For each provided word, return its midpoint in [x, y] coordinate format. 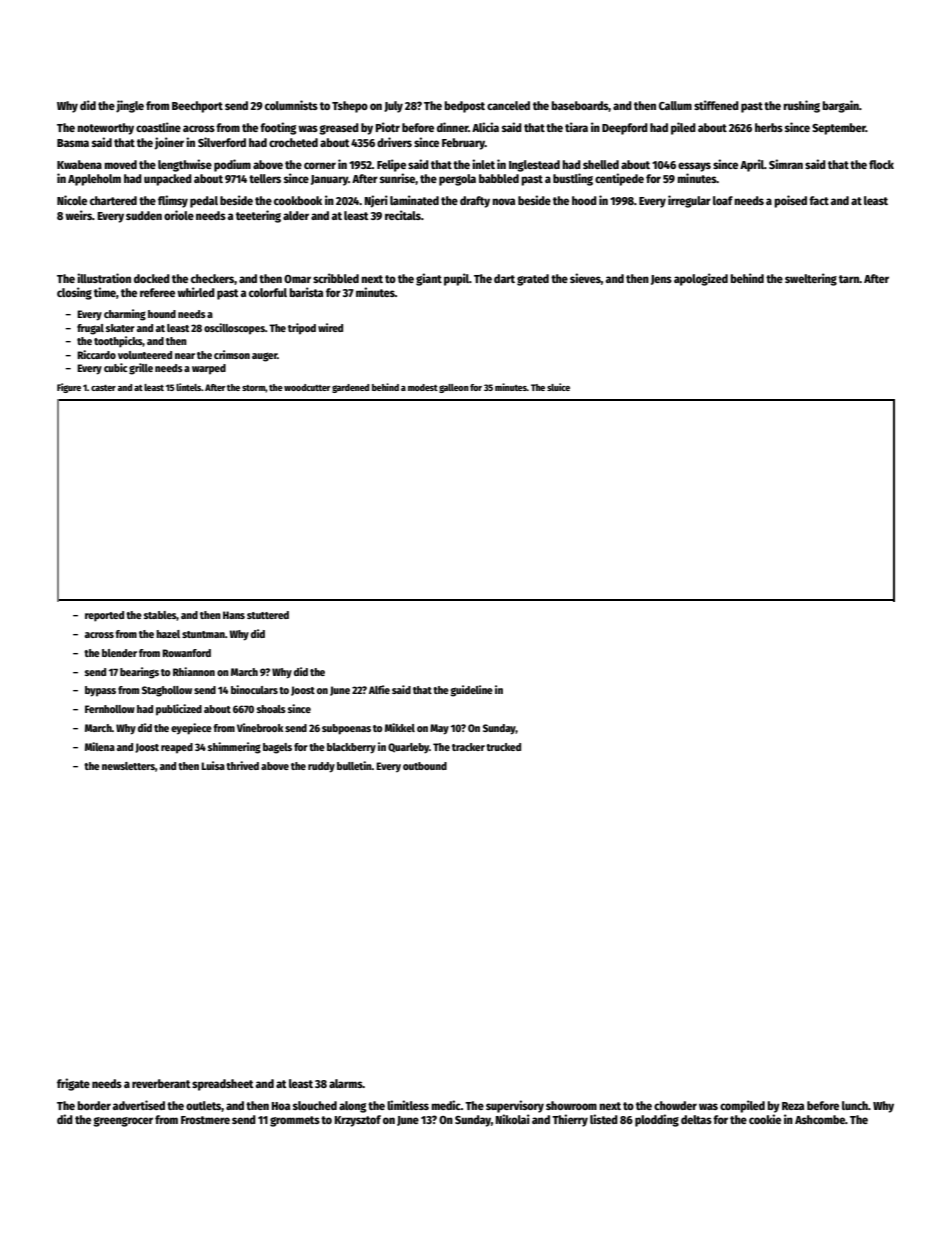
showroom [571, 1105]
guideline [472, 691]
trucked [503, 747]
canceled [508, 105]
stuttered [268, 615]
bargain [840, 106]
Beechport [197, 107]
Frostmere [205, 1120]
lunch [855, 1105]
